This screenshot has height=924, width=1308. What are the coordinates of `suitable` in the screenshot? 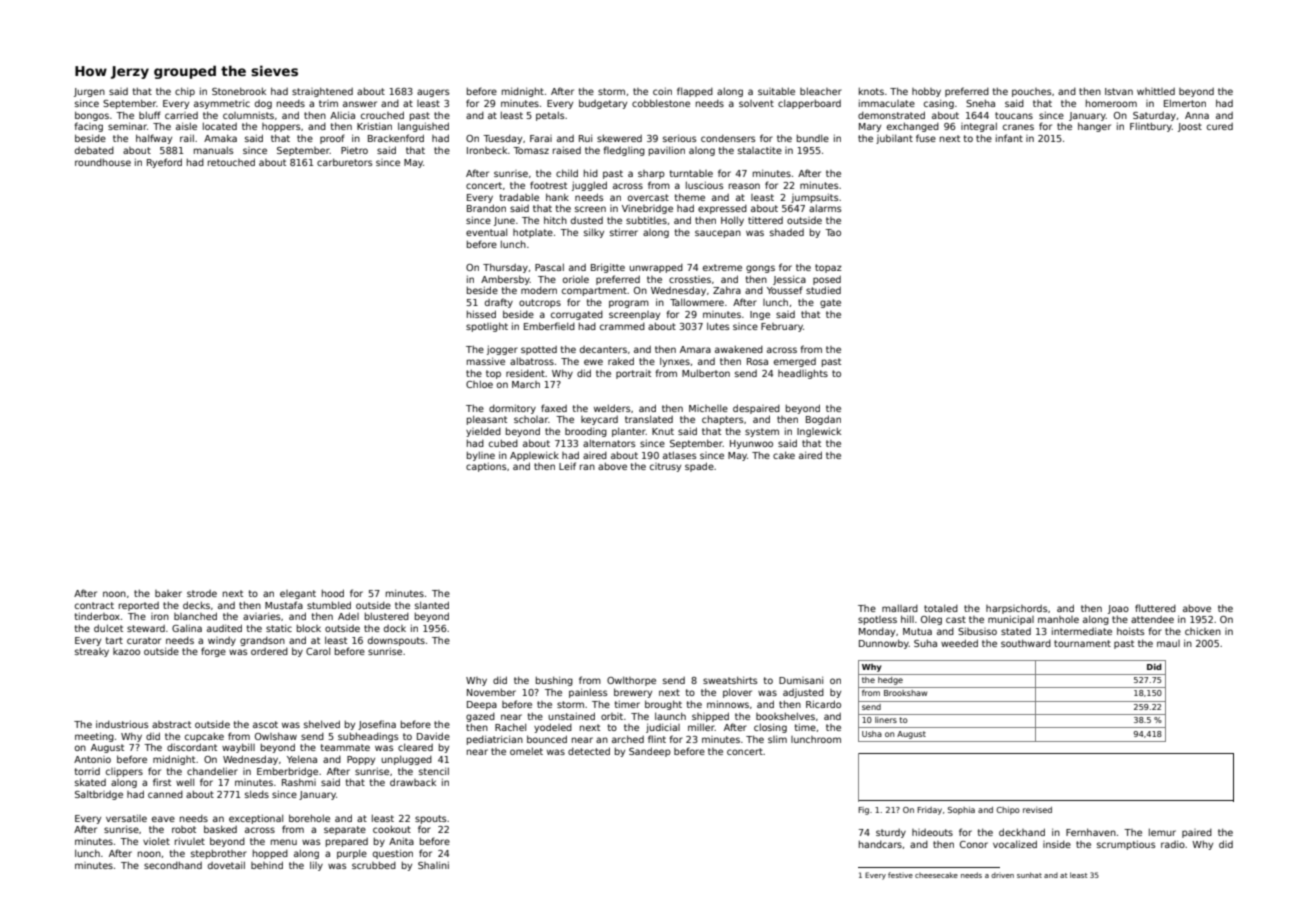 It's located at (776, 91).
